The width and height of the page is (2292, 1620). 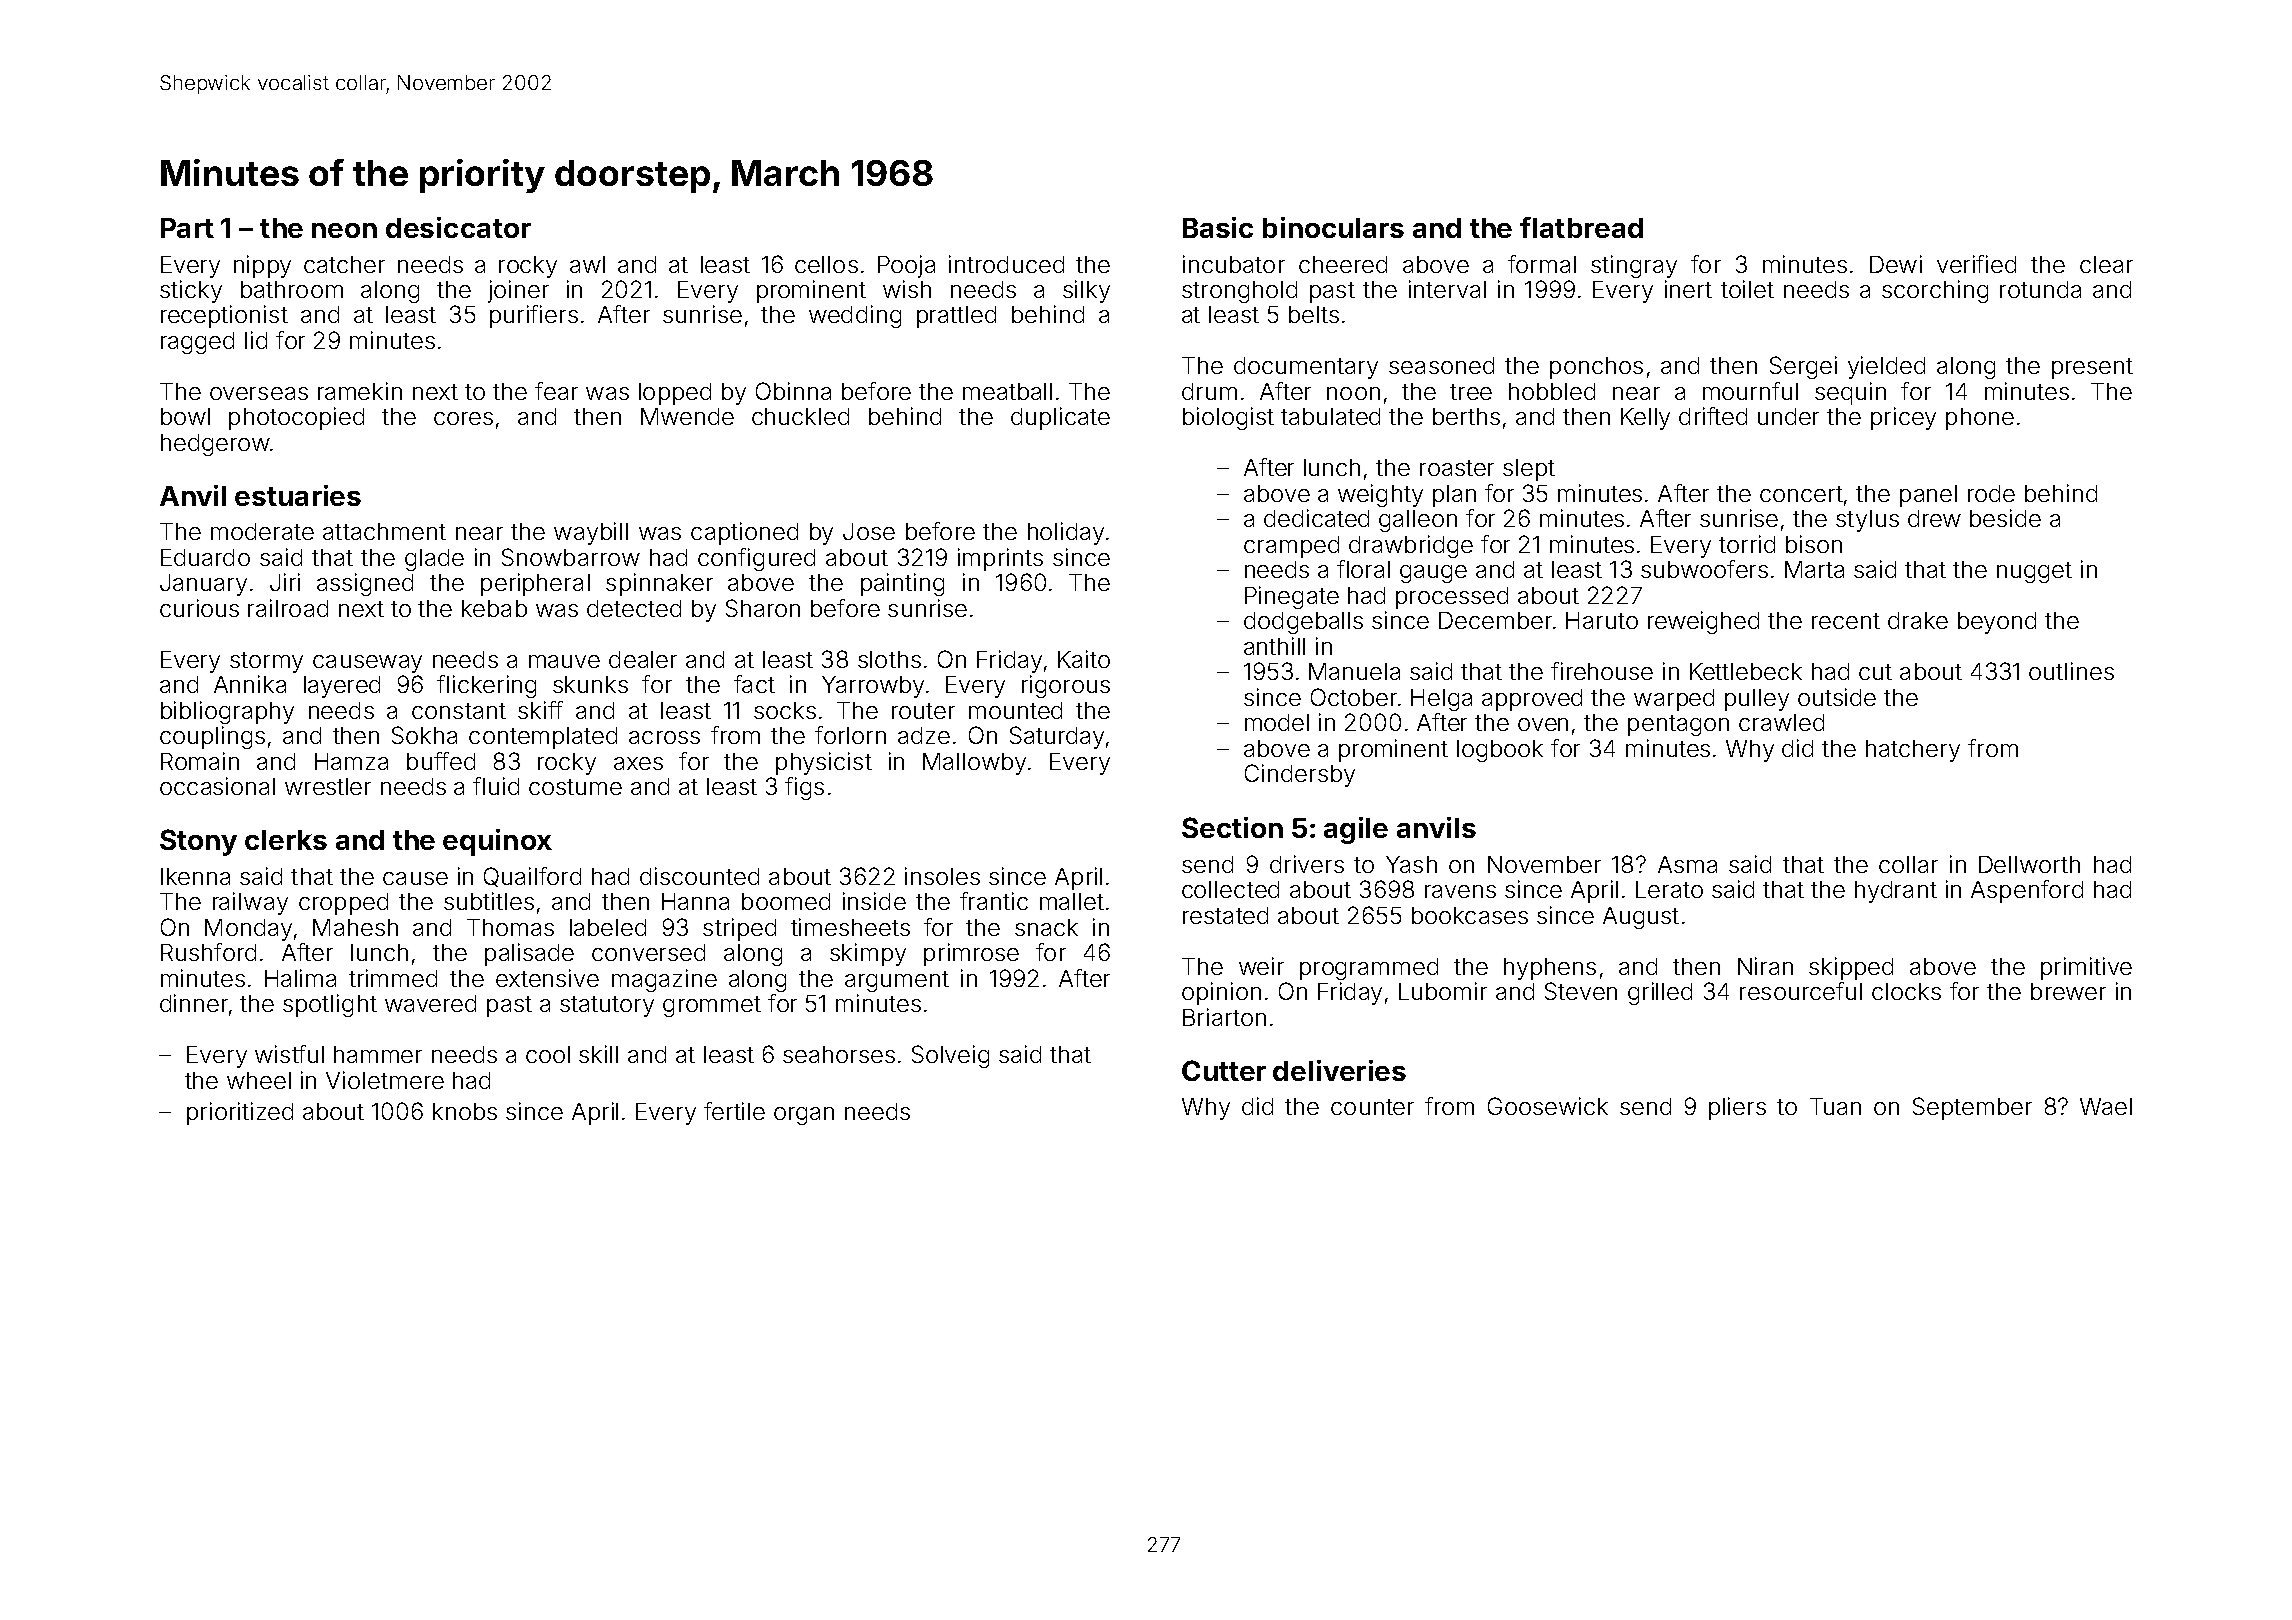 I want to click on Kettlebeck, so click(x=1746, y=671).
